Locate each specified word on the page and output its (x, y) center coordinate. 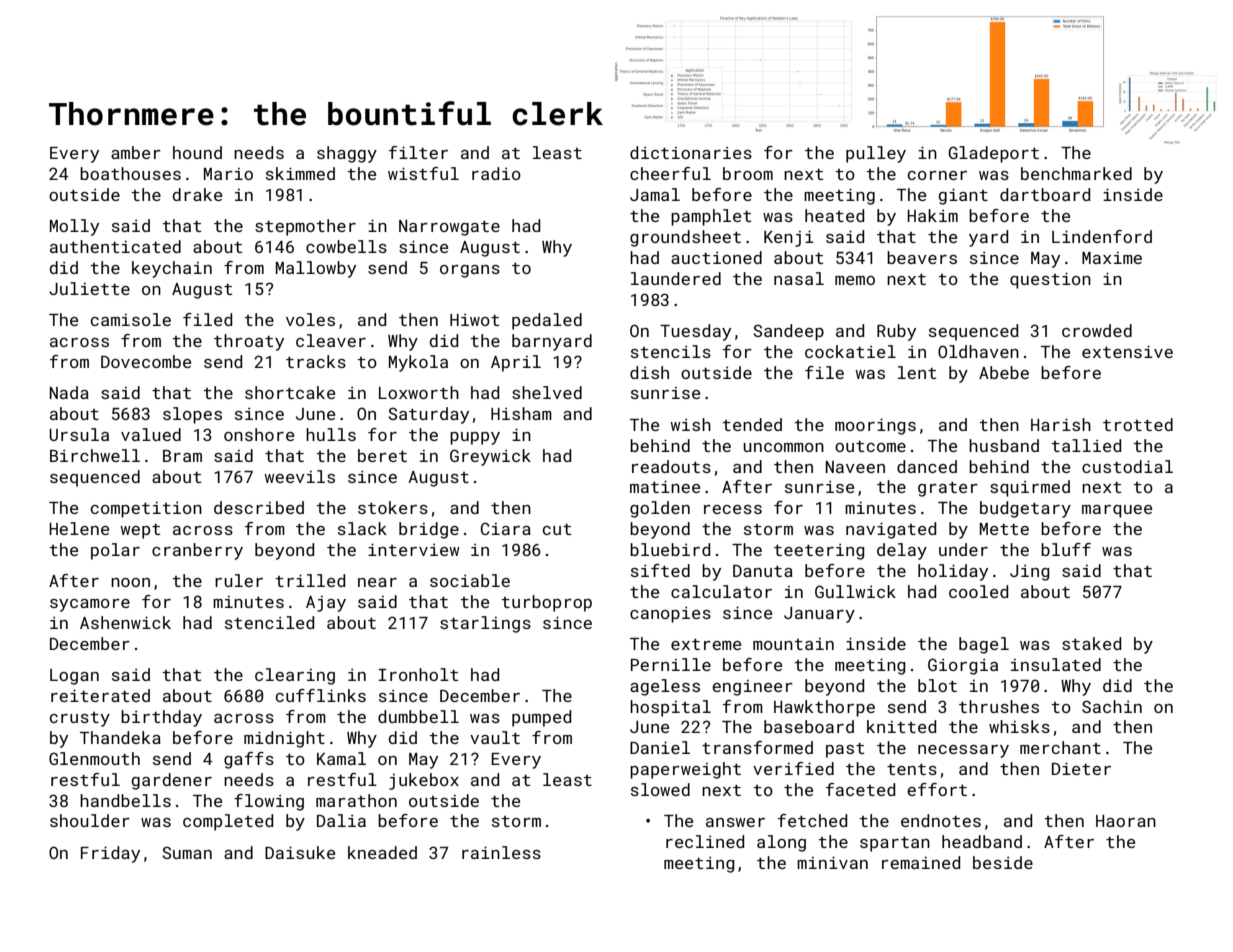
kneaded (382, 852)
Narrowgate (449, 228)
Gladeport (993, 154)
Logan (74, 677)
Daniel (660, 747)
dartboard (1045, 194)
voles (310, 319)
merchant (1060, 747)
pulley (876, 154)
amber (136, 152)
